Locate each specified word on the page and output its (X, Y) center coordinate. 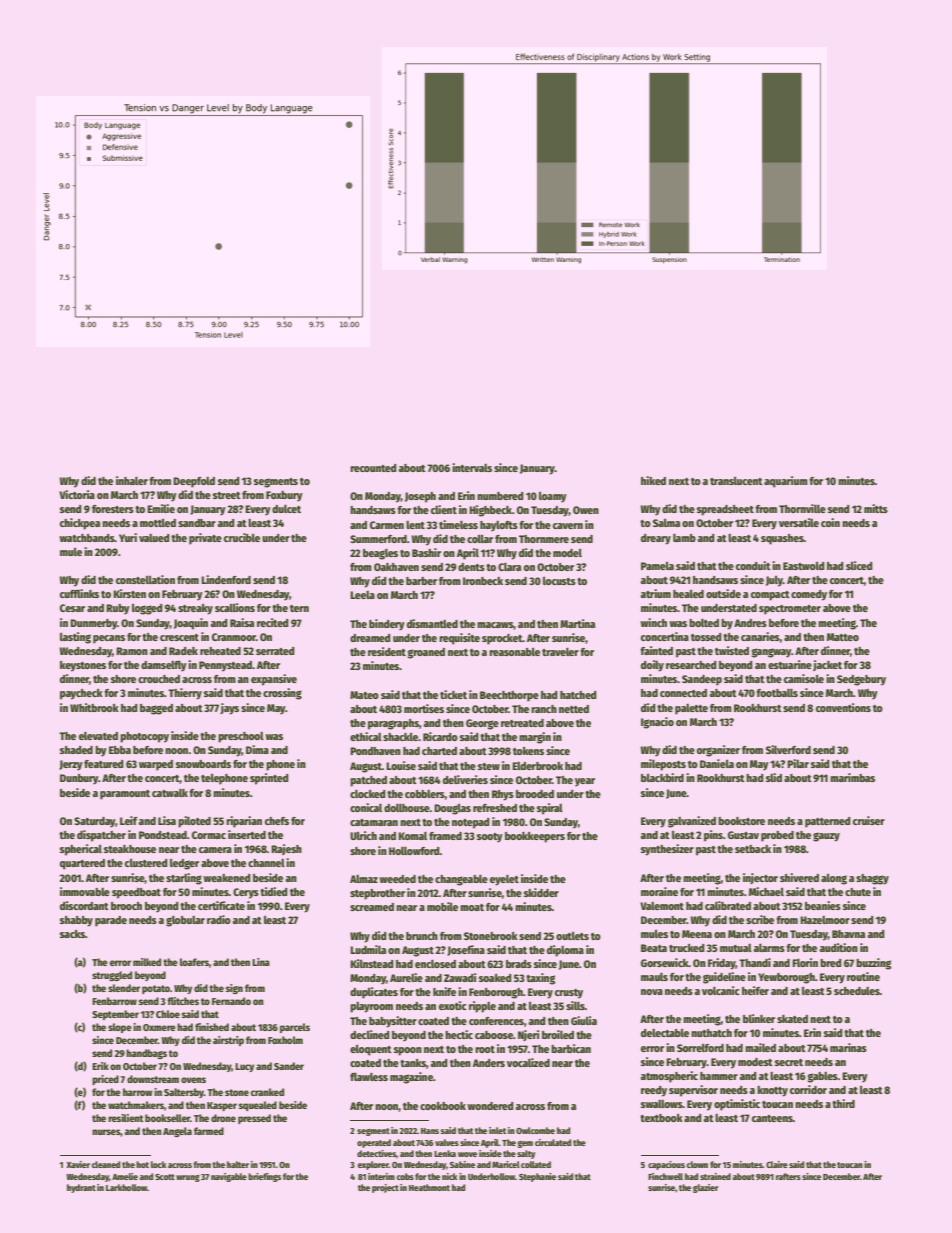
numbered (500, 496)
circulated (553, 1142)
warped (156, 765)
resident (387, 651)
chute (858, 892)
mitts (876, 508)
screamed (372, 907)
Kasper (222, 1106)
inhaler (132, 480)
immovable (85, 891)
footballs (777, 692)
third (843, 1103)
